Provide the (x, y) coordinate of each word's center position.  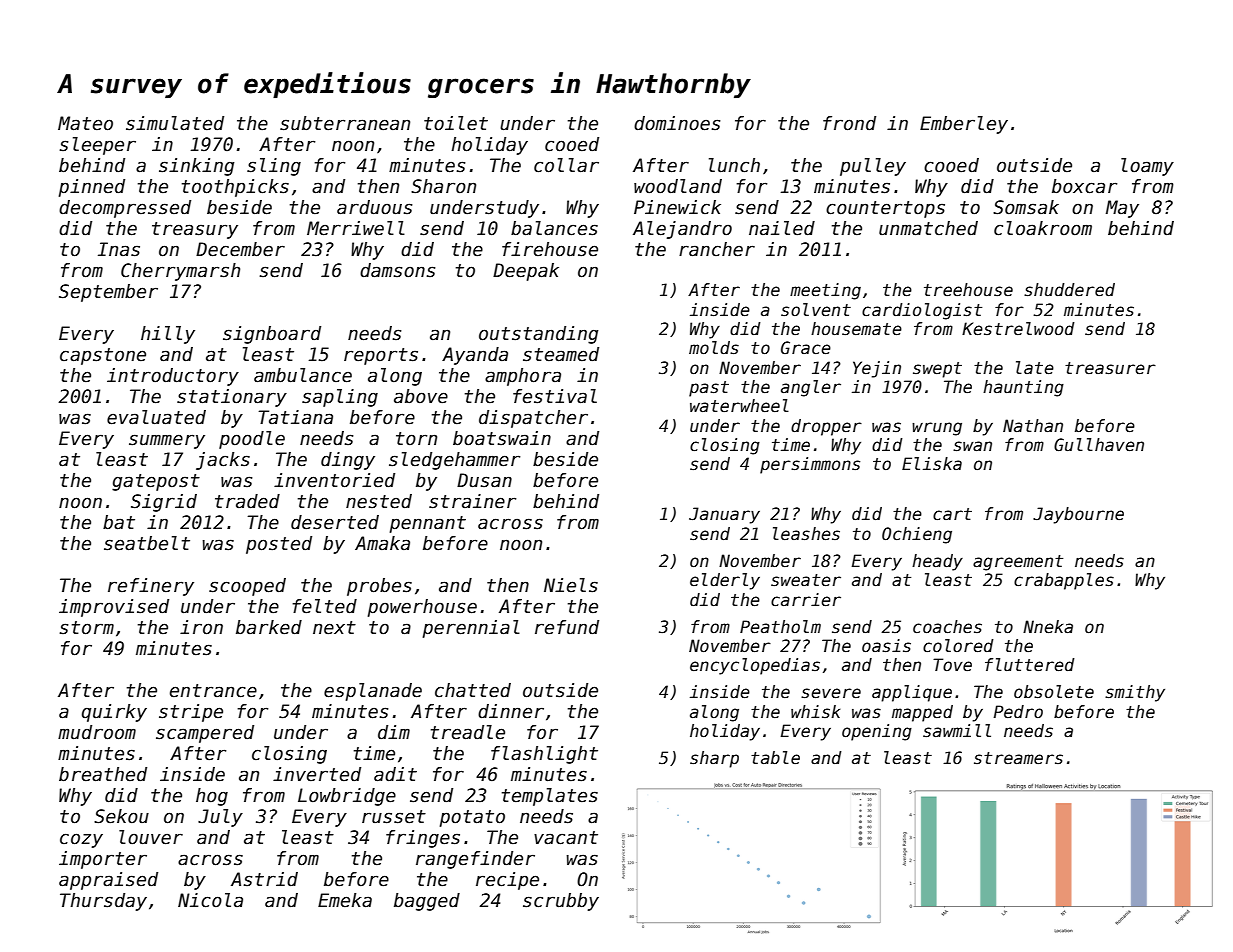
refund (567, 627)
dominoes (677, 123)
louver (151, 837)
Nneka (1048, 627)
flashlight (544, 755)
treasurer (1110, 368)
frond (849, 123)
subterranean (345, 123)
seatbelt (147, 543)
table (775, 758)
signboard (272, 335)
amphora (523, 377)
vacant (566, 838)
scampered (205, 734)
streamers (1018, 758)
